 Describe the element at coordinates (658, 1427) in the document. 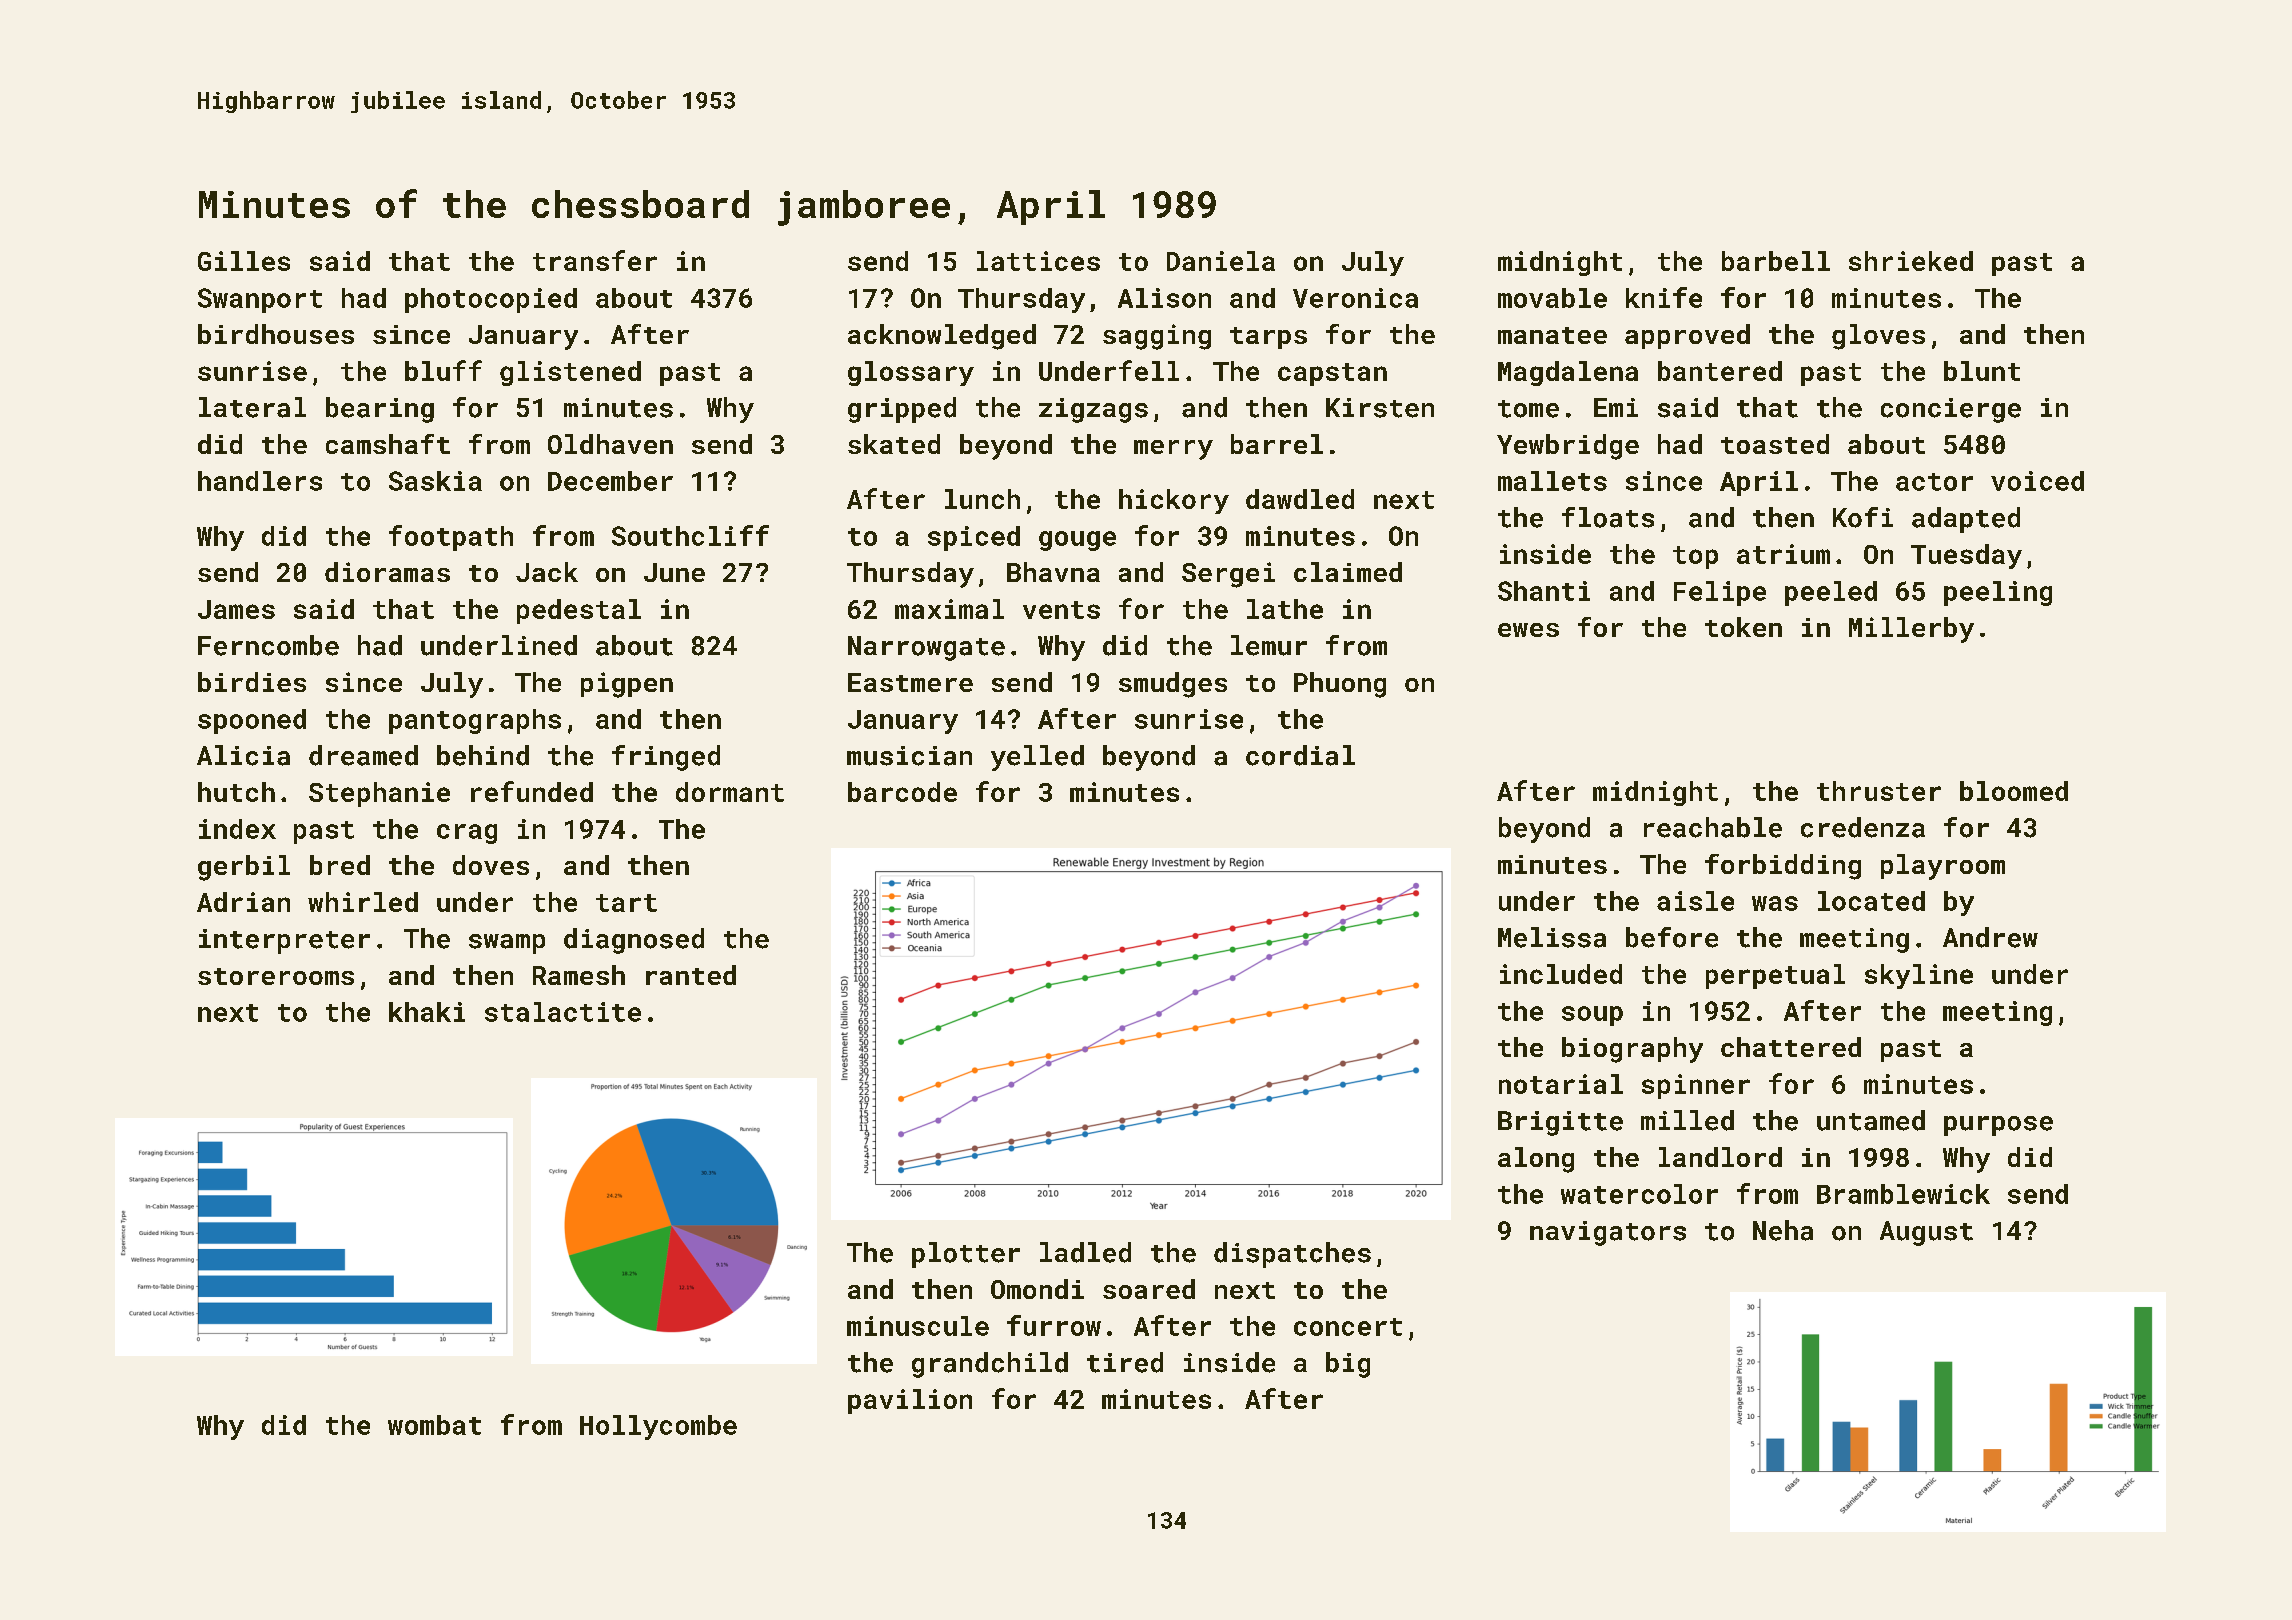

I see `Hollycombe` at that location.
